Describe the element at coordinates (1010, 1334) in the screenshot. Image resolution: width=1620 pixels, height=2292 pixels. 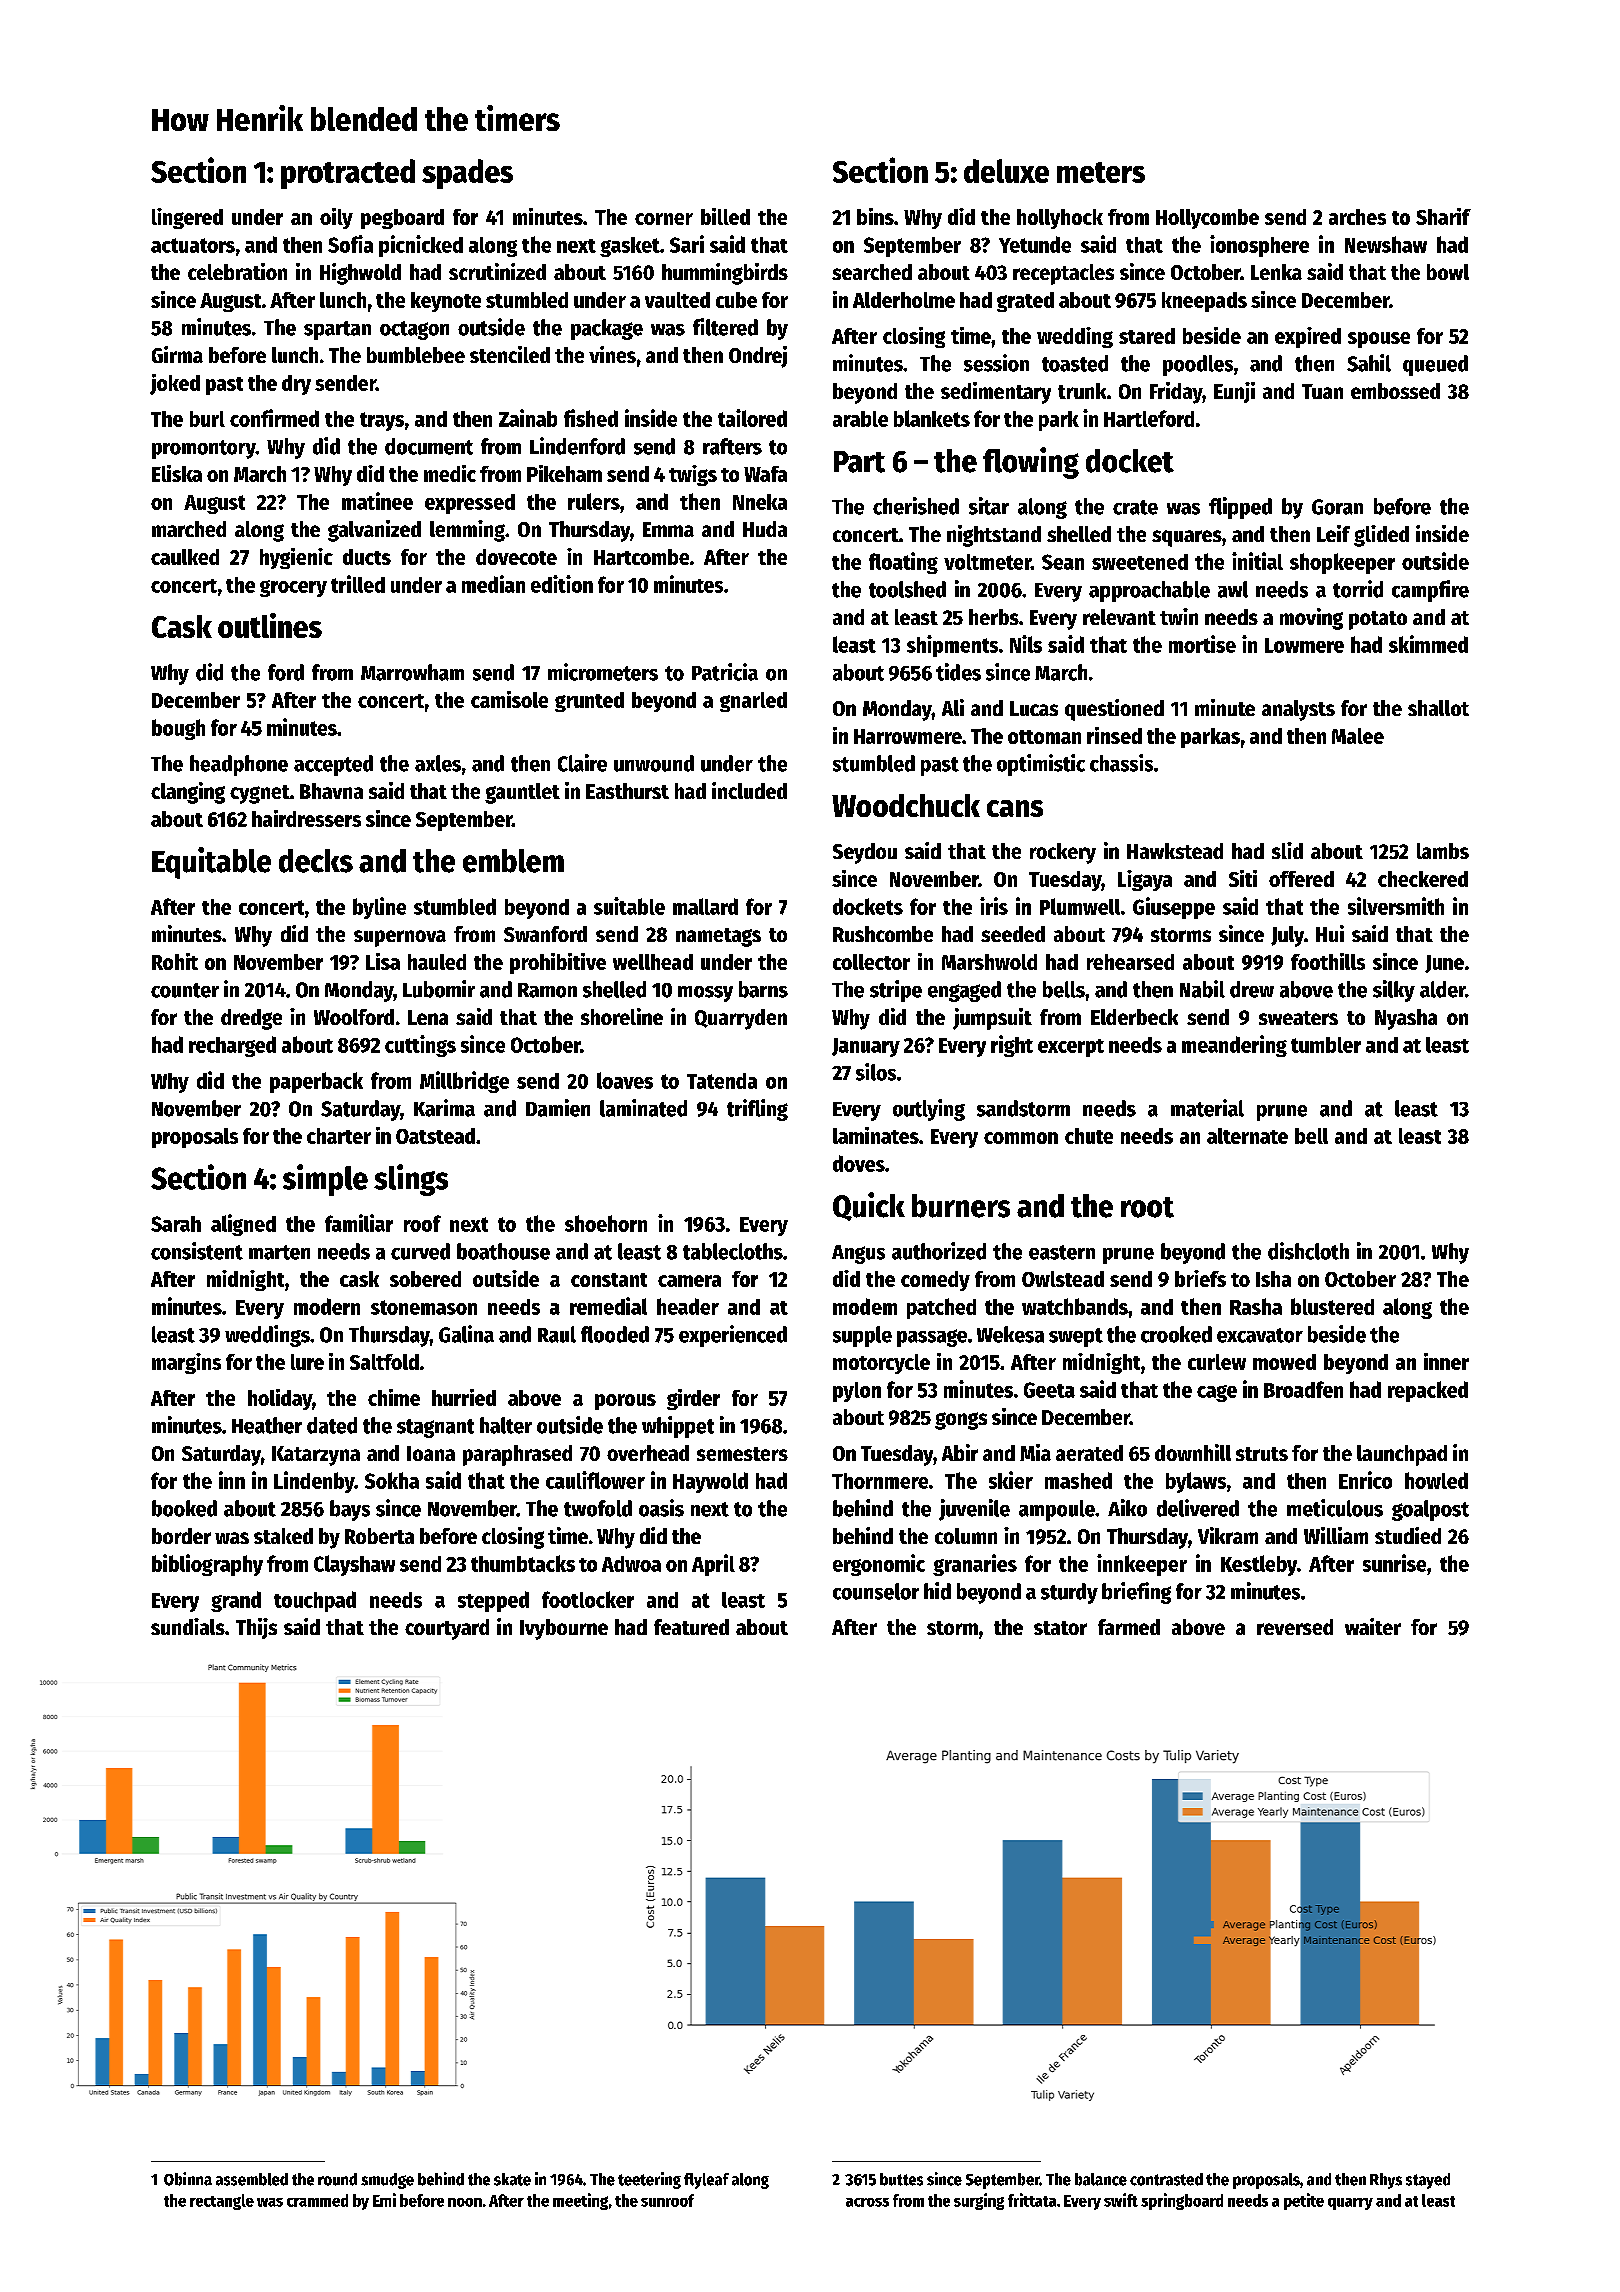
I see `Wekesa` at that location.
